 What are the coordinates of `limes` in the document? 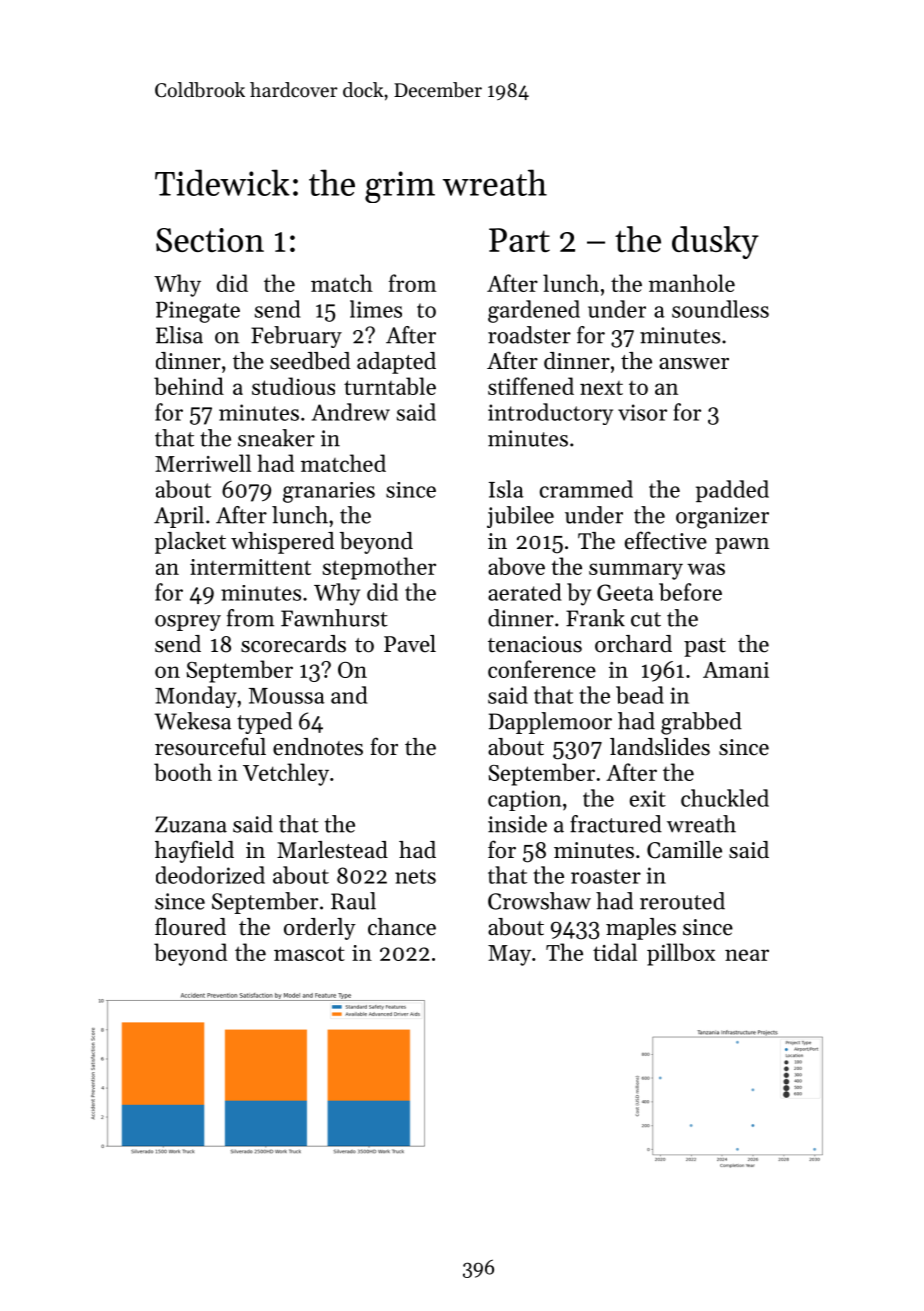 It's located at (376, 309).
